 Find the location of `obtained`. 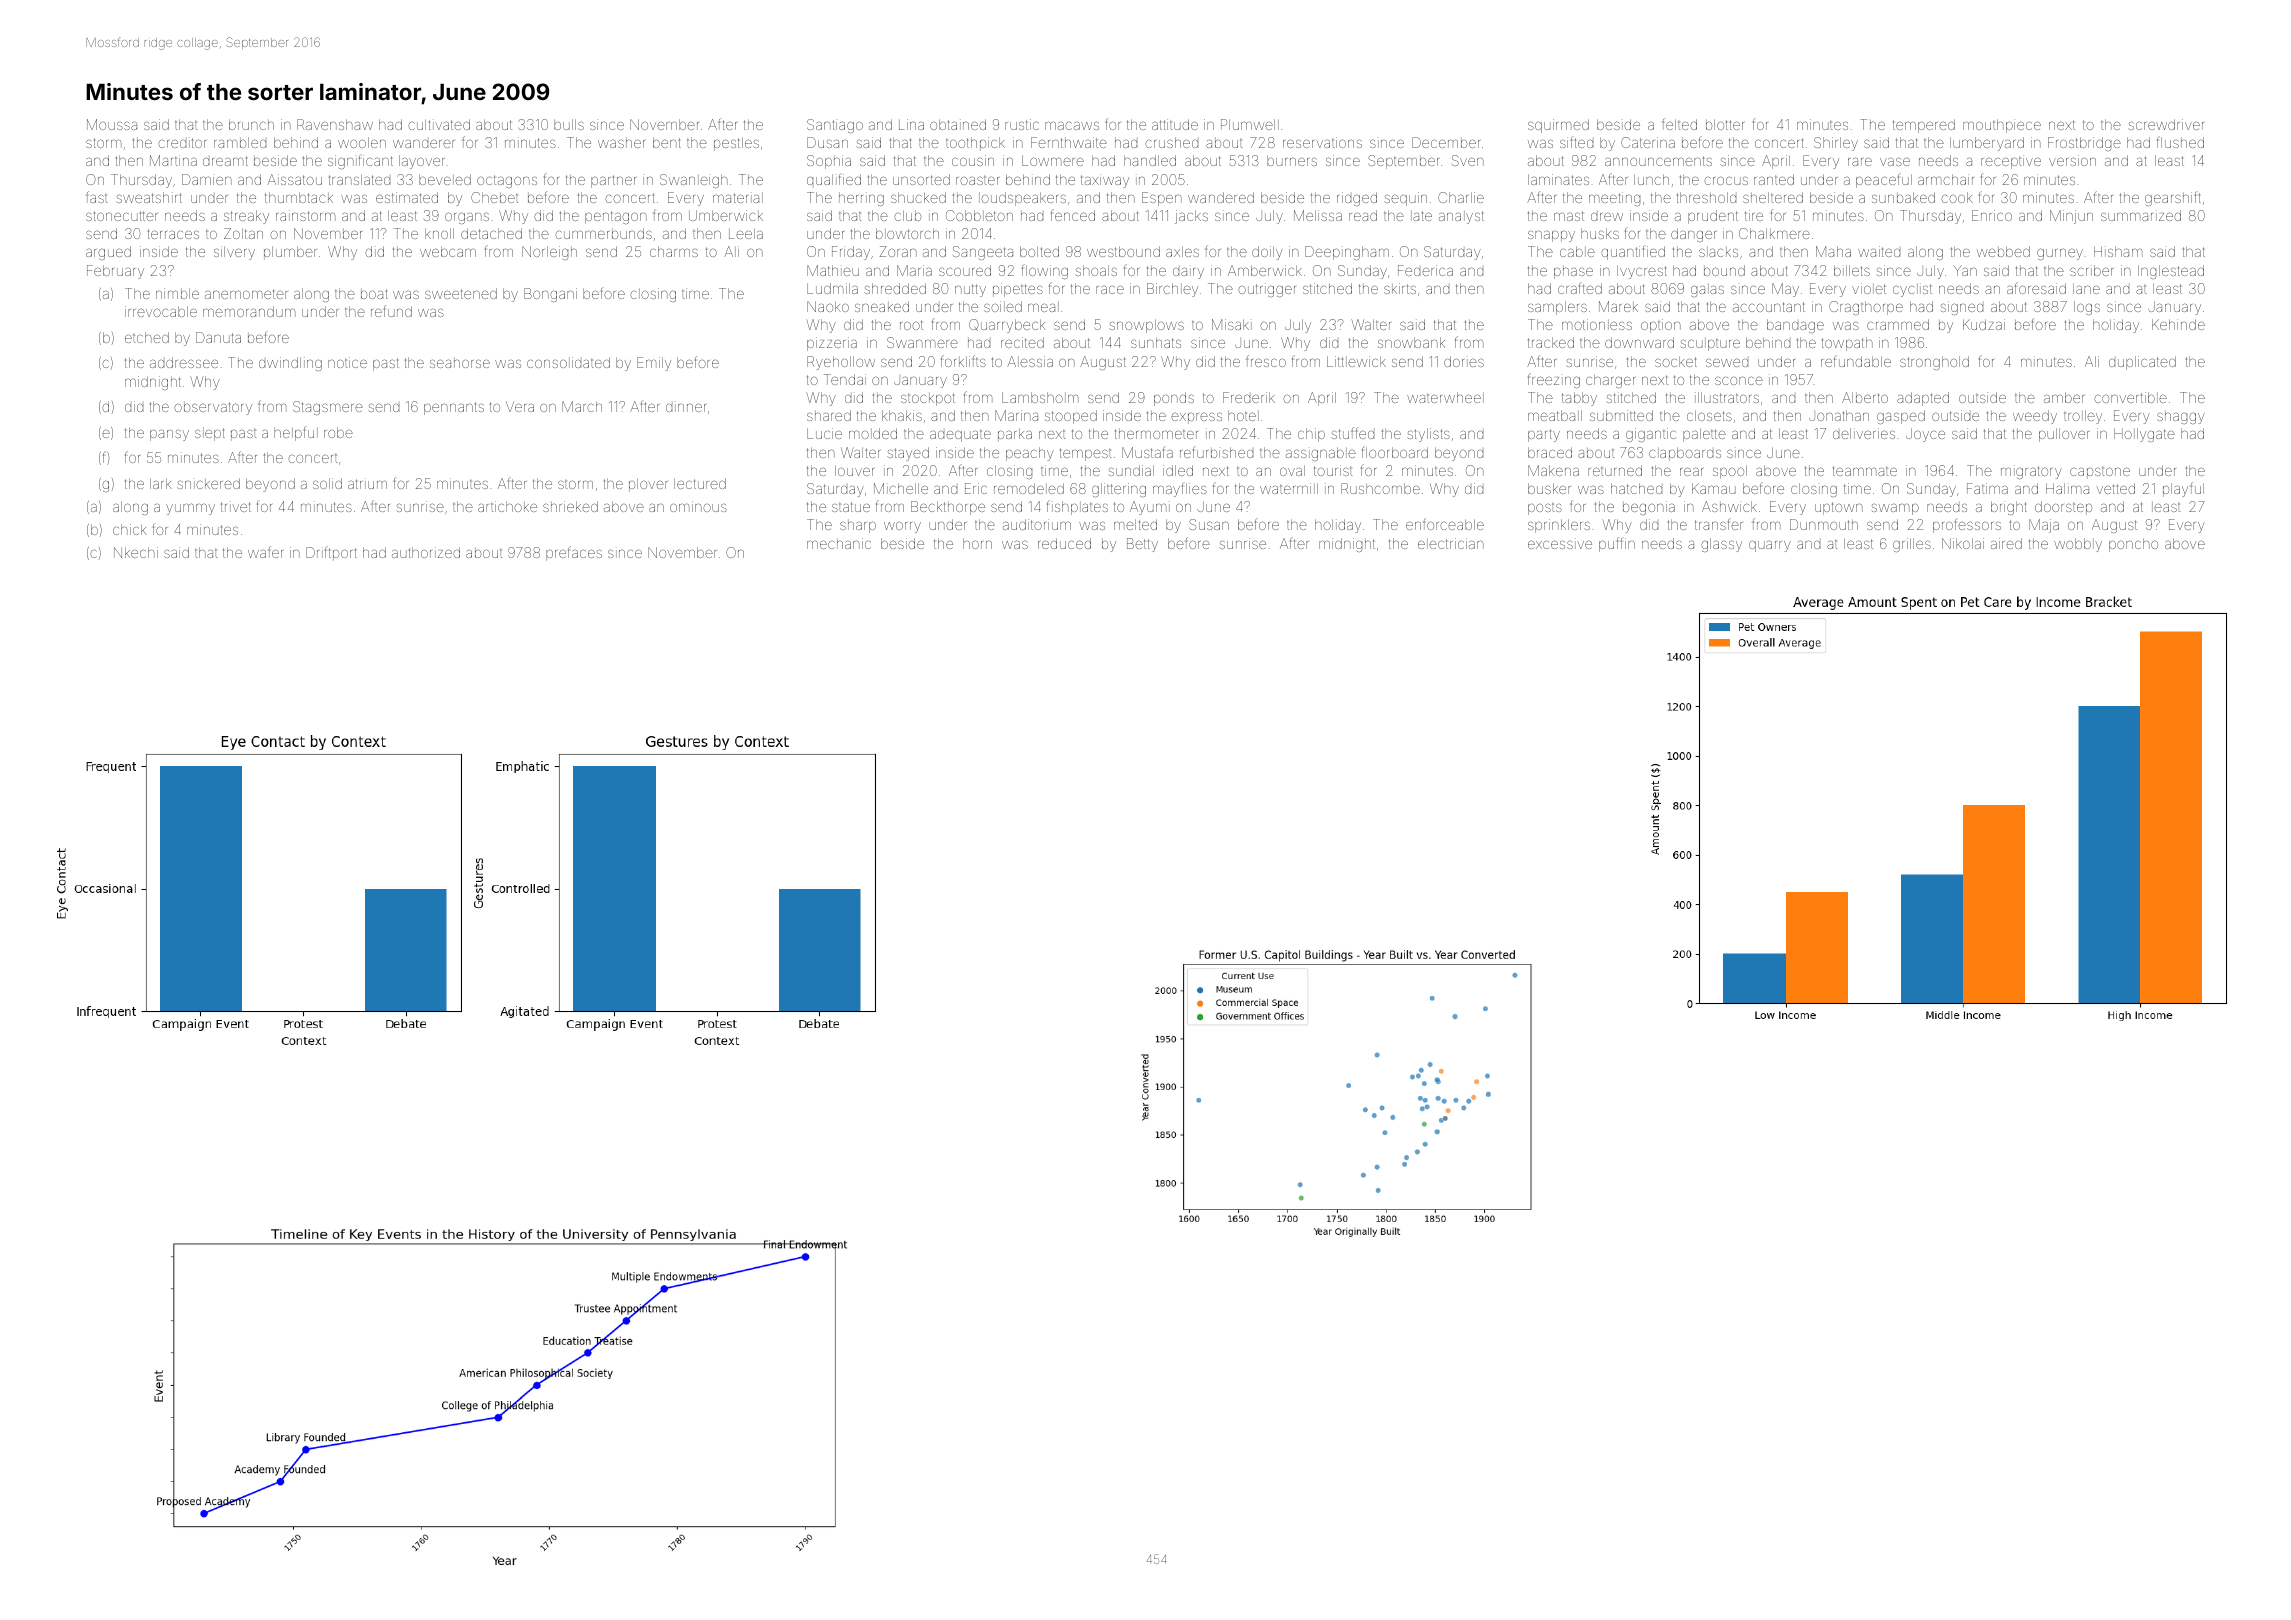

obtained is located at coordinates (958, 124).
